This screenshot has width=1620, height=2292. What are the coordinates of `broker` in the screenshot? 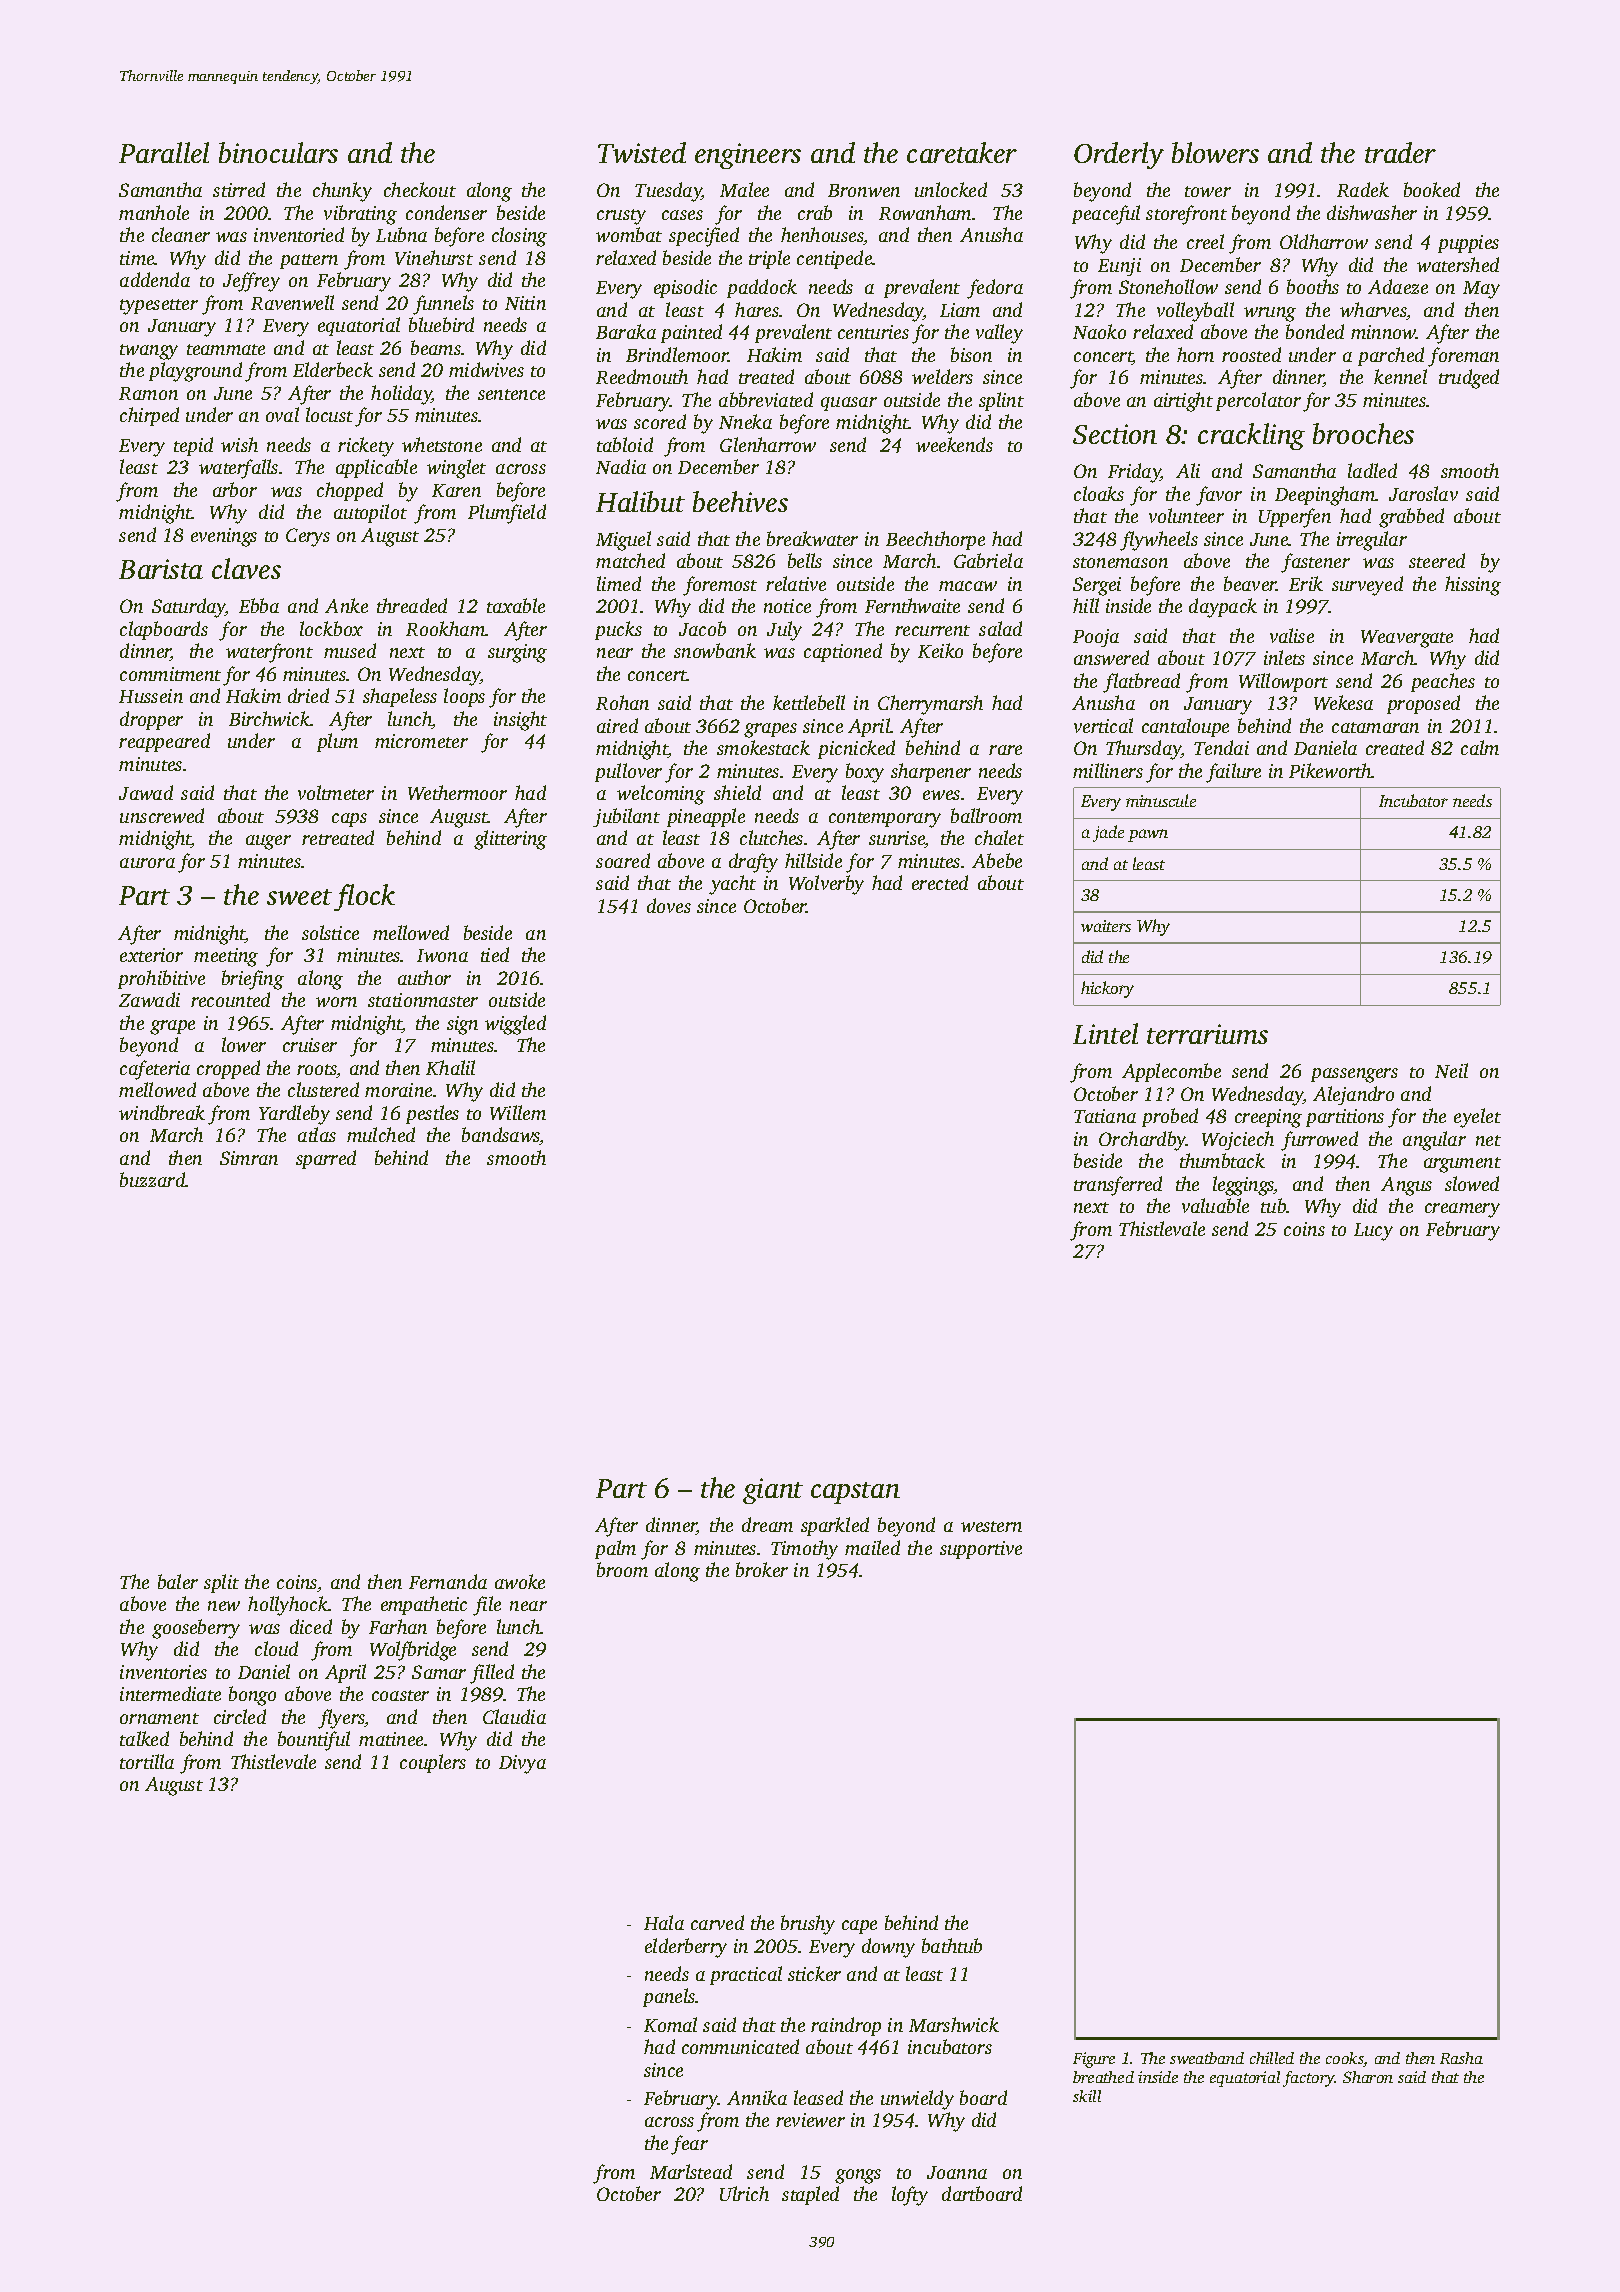 It's located at (762, 1569).
